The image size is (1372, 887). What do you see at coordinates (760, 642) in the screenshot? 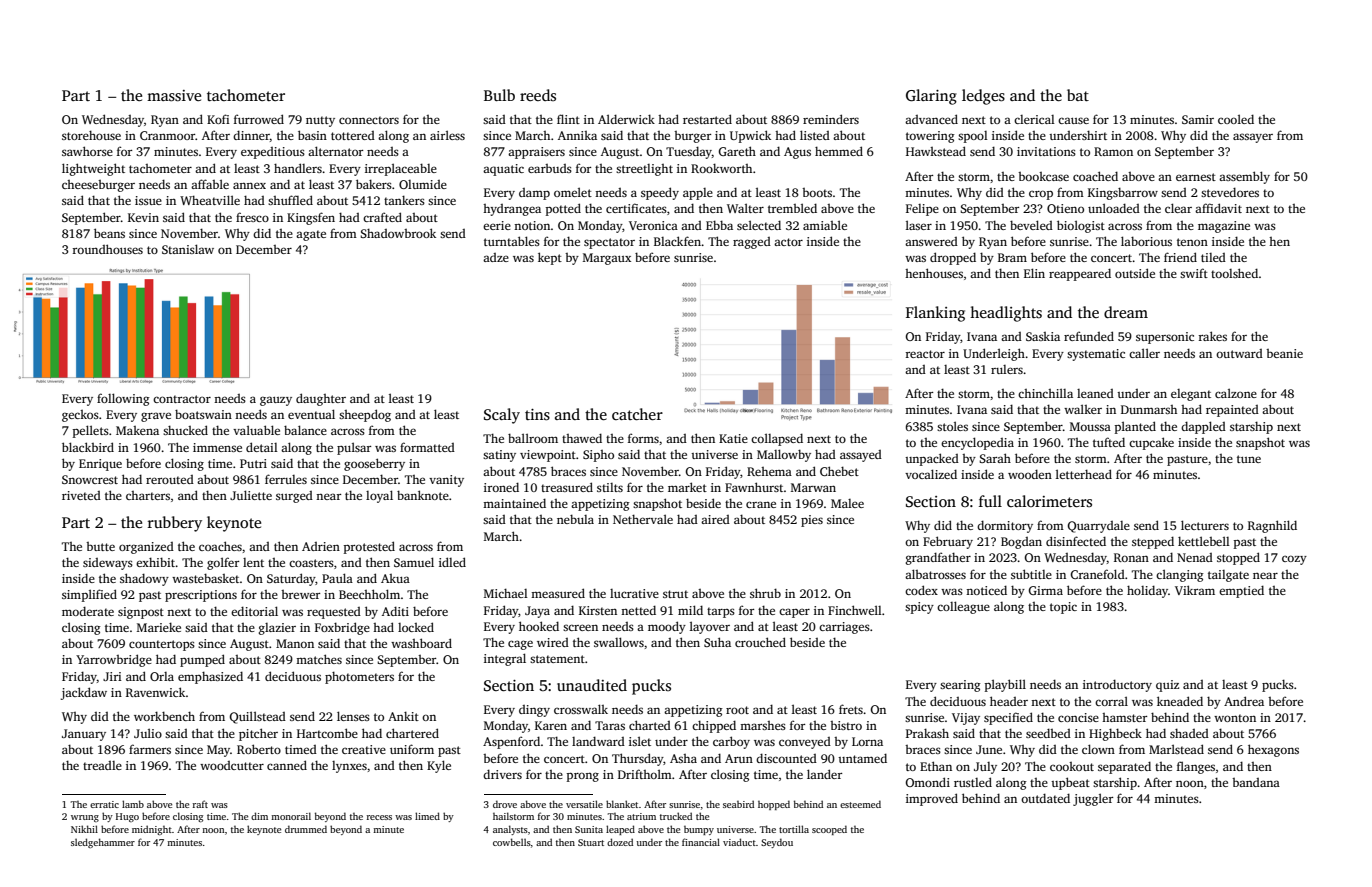
I see `crouched` at bounding box center [760, 642].
